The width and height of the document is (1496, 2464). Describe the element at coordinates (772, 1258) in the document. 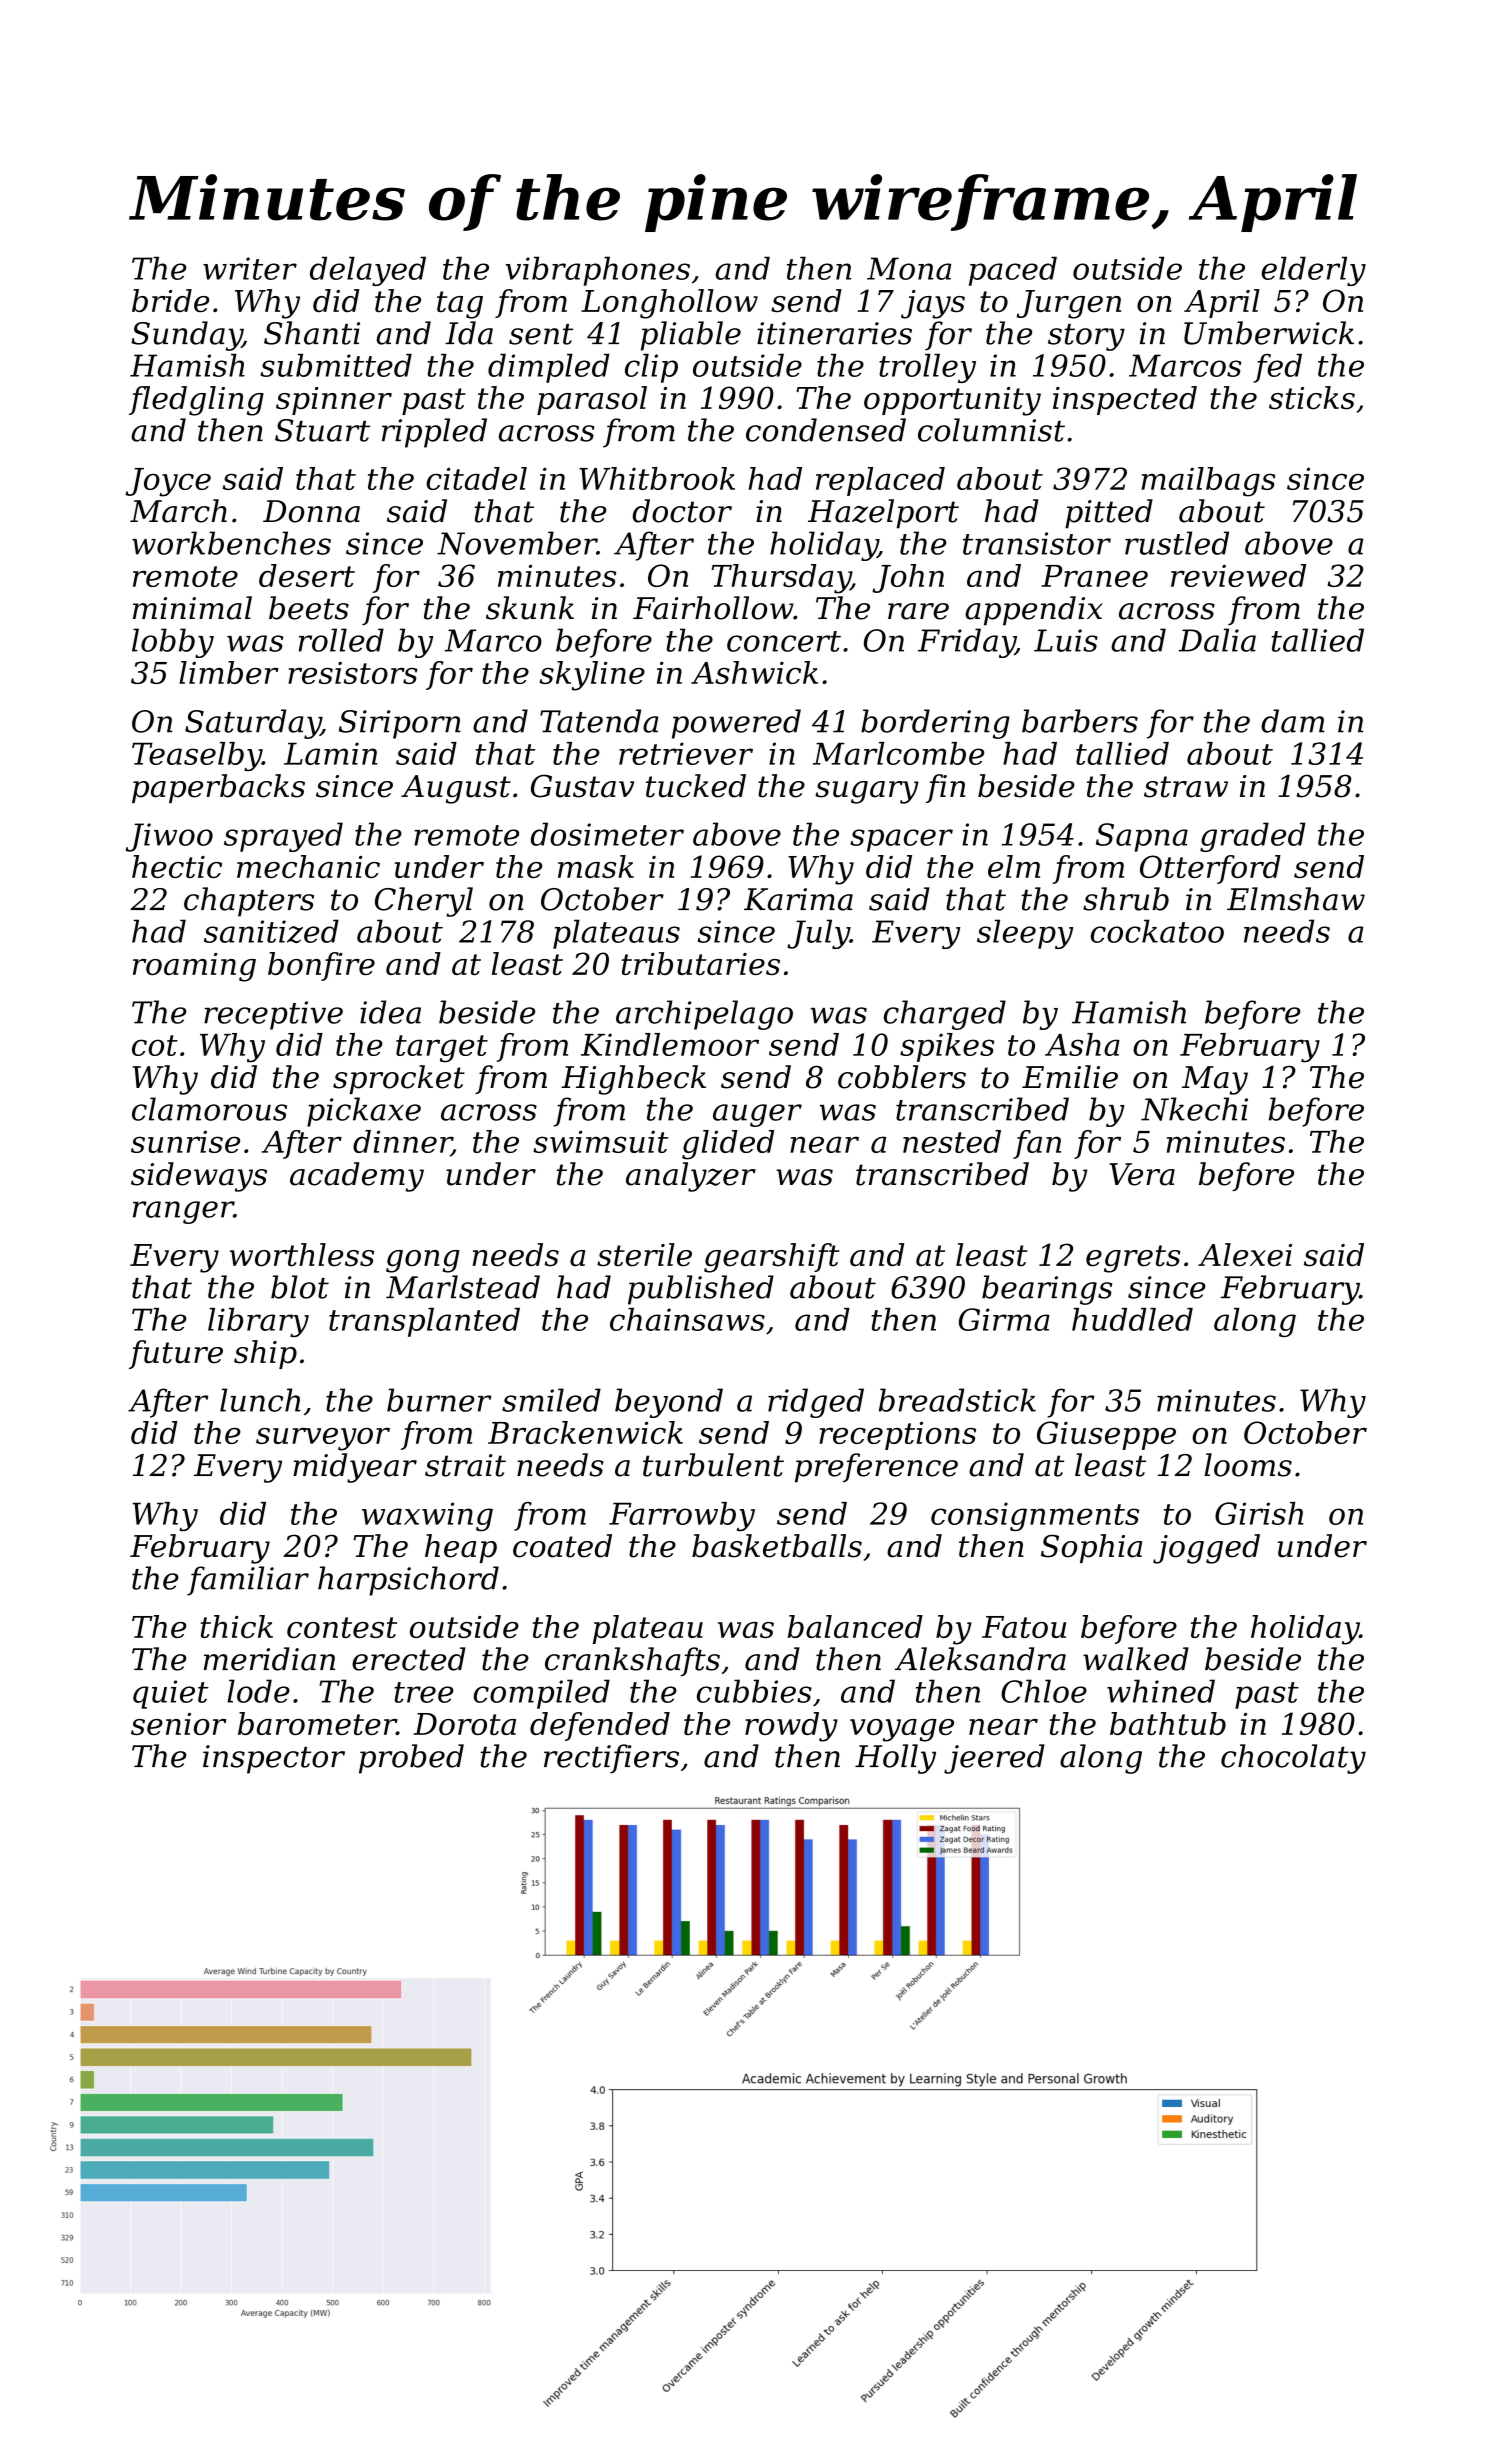

I see `gearshift` at that location.
